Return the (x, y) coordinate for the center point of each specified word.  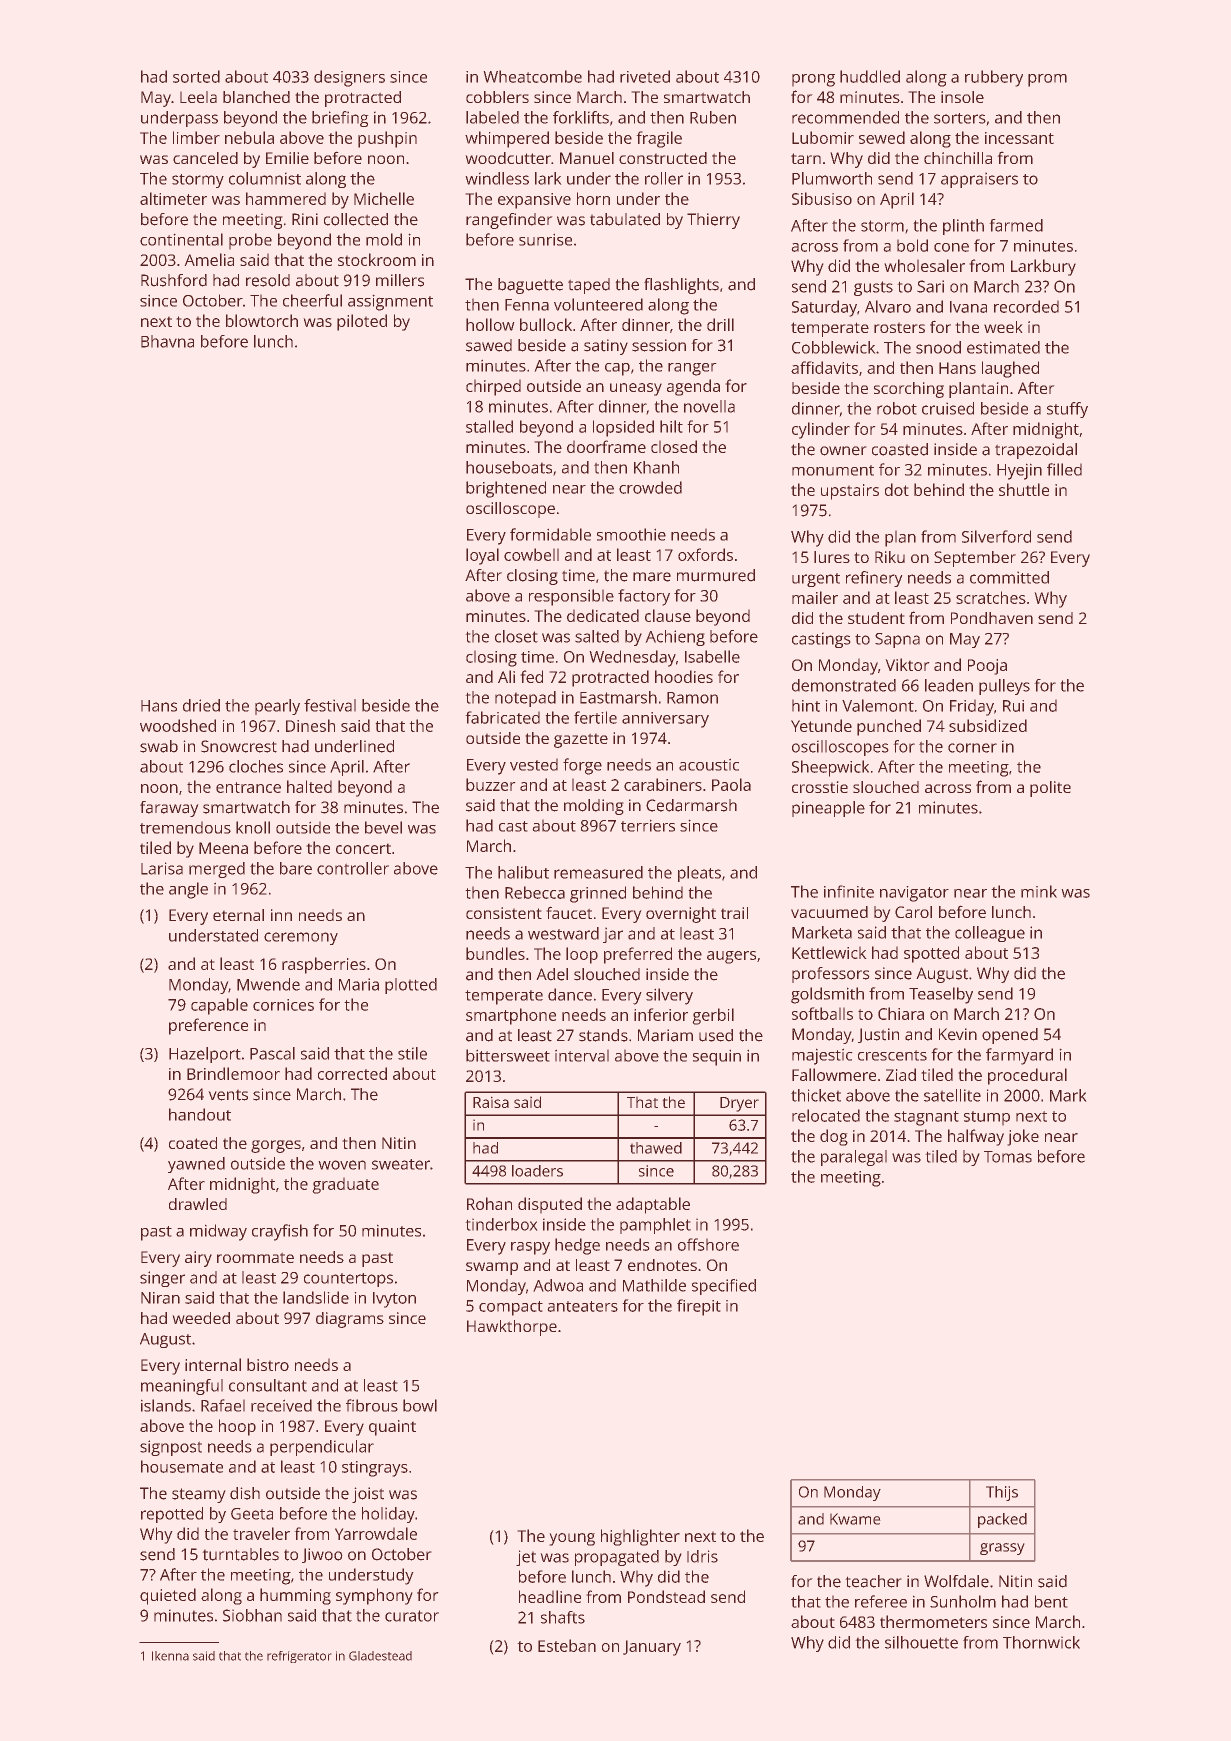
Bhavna (167, 341)
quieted (168, 1596)
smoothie (631, 534)
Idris (702, 1556)
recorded (1026, 306)
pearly (277, 707)
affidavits (824, 367)
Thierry (713, 221)
